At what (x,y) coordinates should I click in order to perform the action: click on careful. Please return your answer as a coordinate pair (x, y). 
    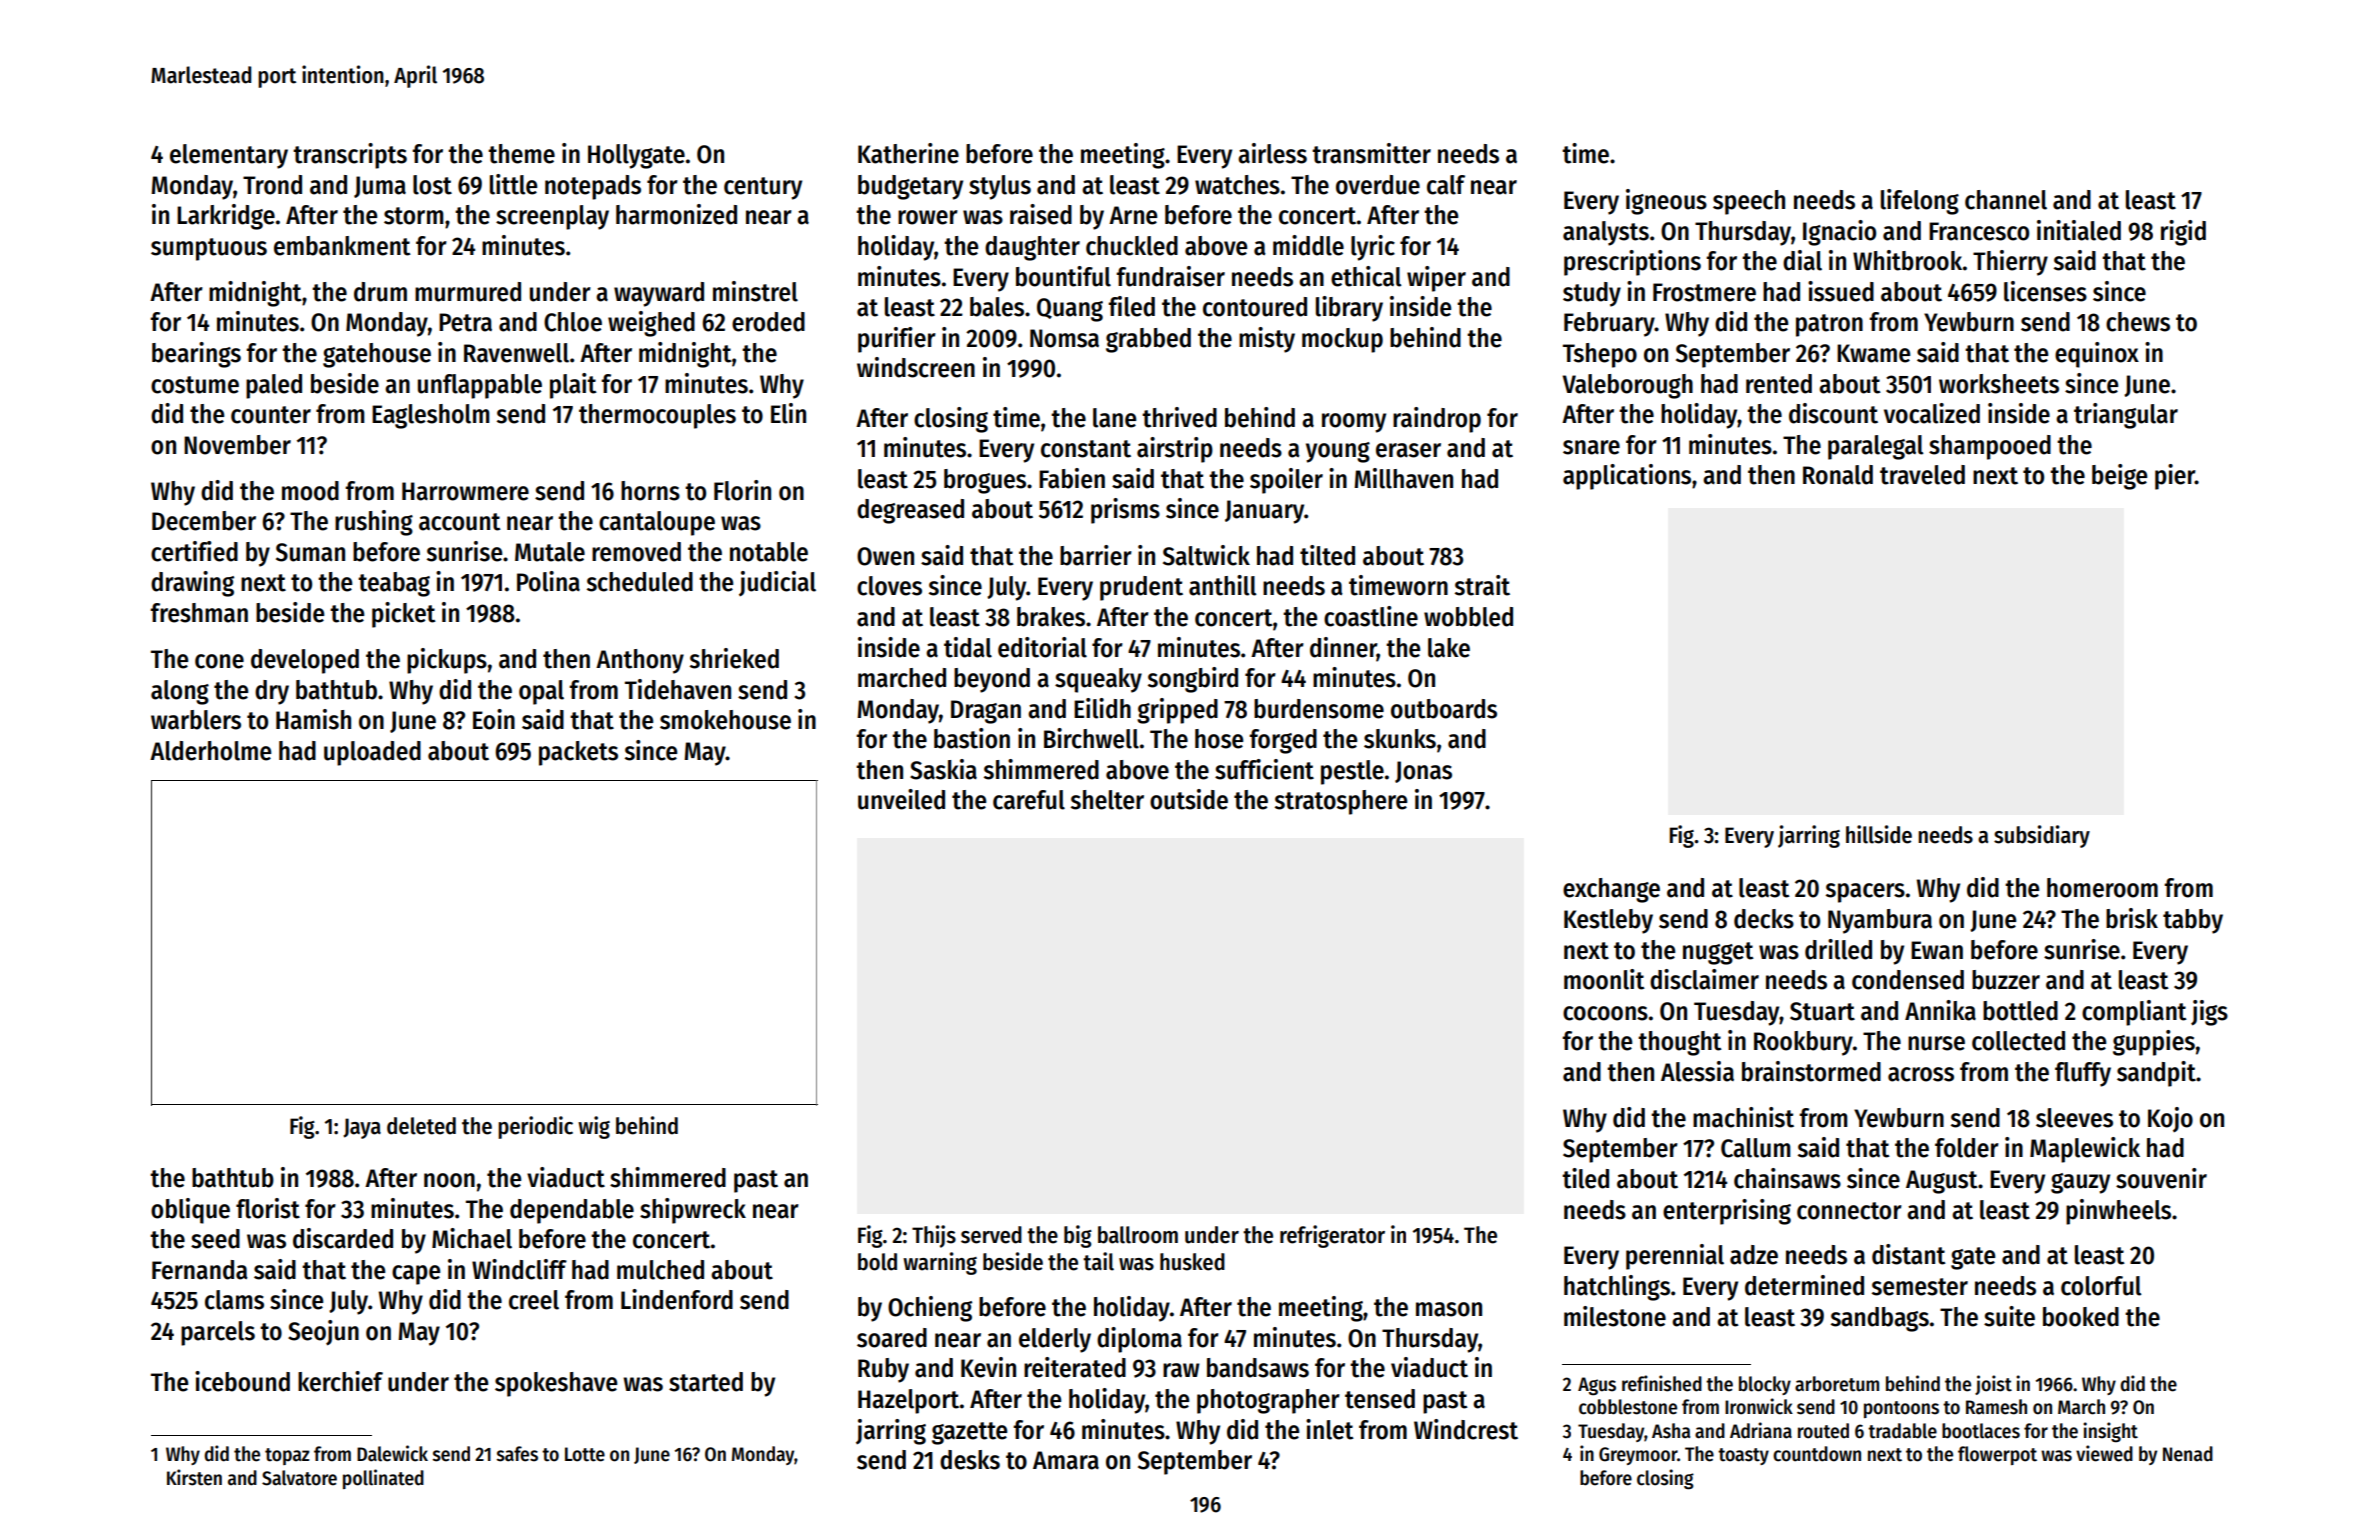
    Looking at the image, I should click on (1029, 800).
